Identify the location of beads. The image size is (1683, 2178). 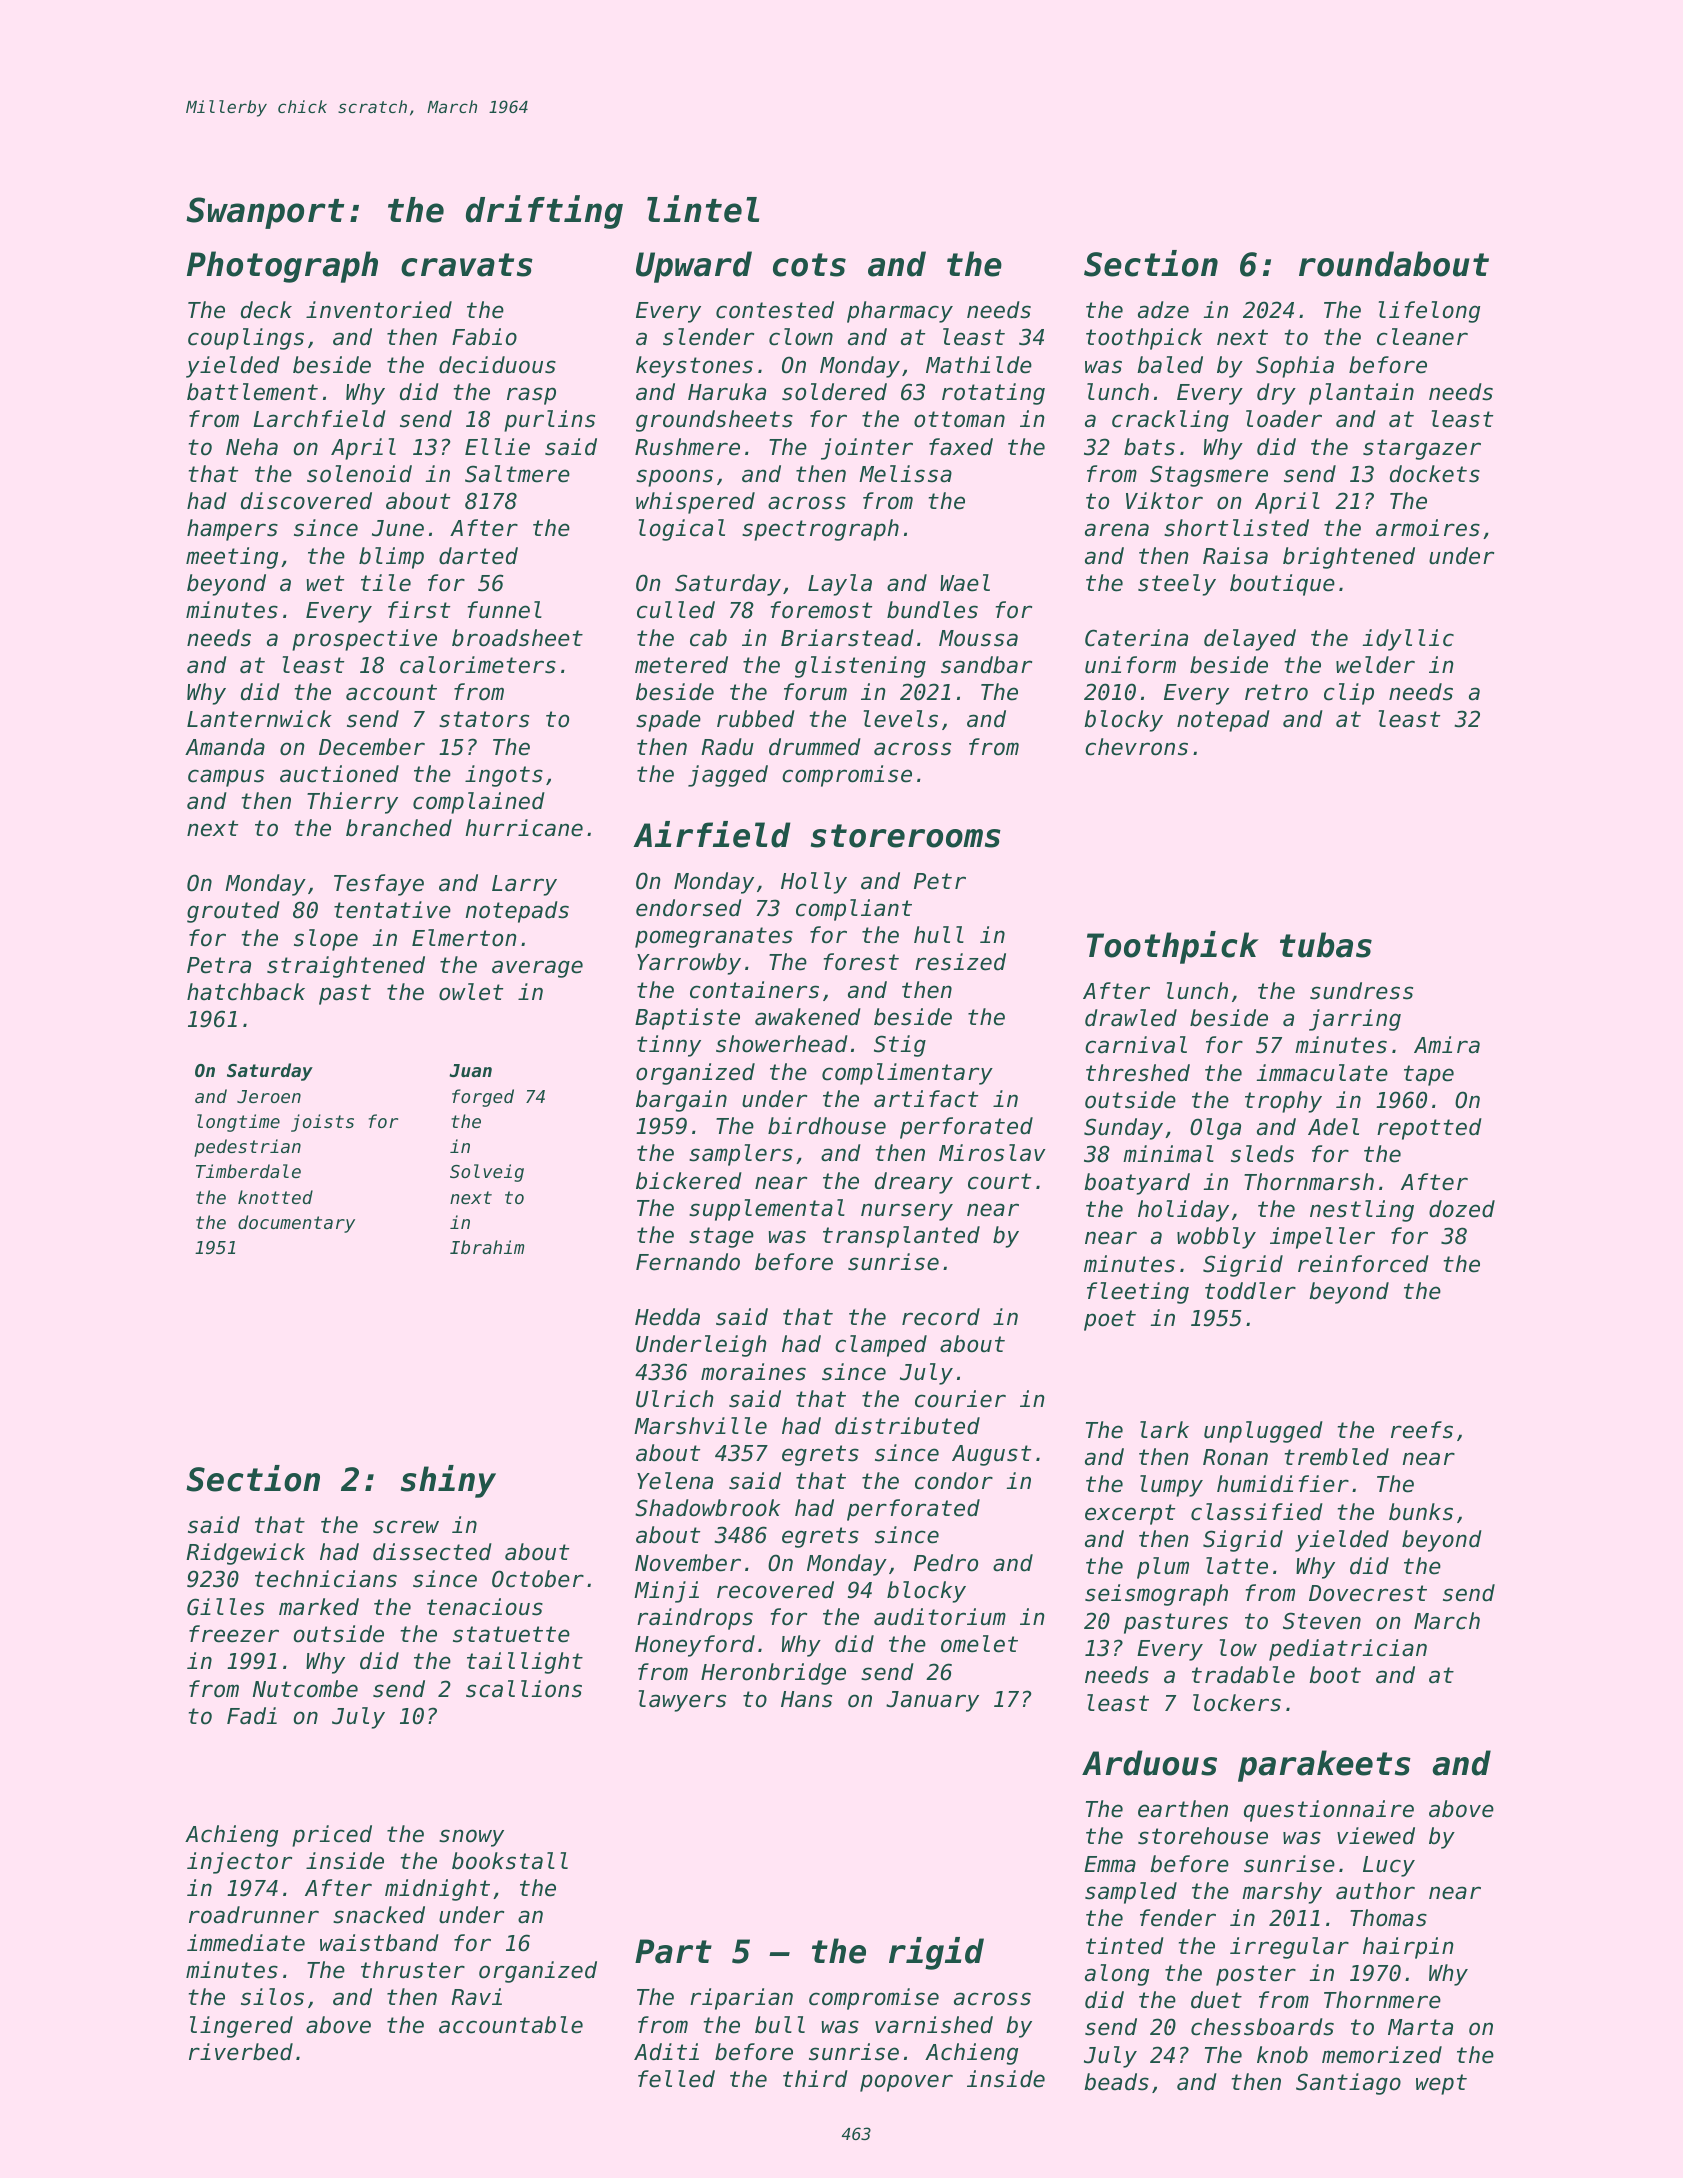
(1116, 2082).
